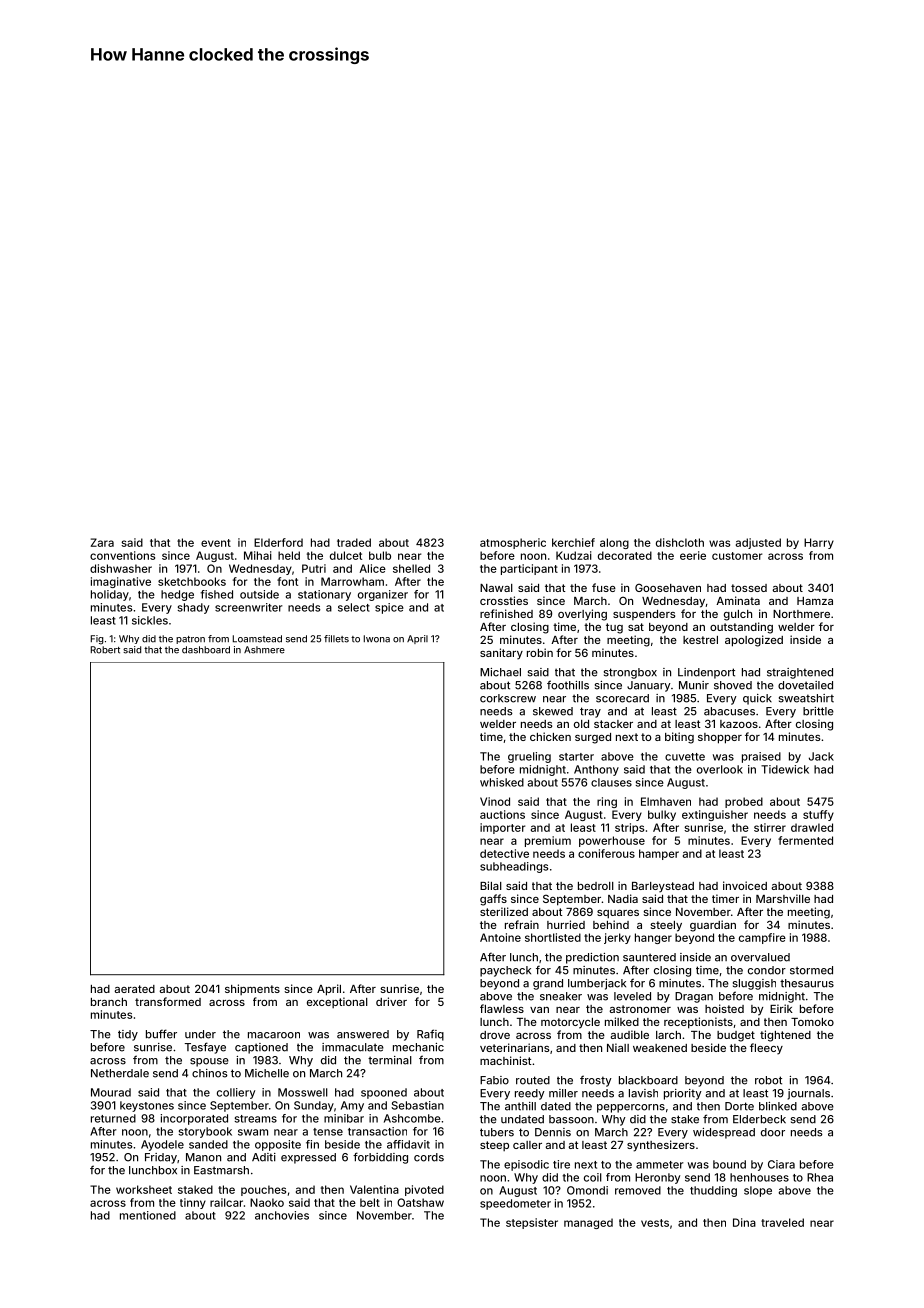  I want to click on Harry, so click(819, 543).
